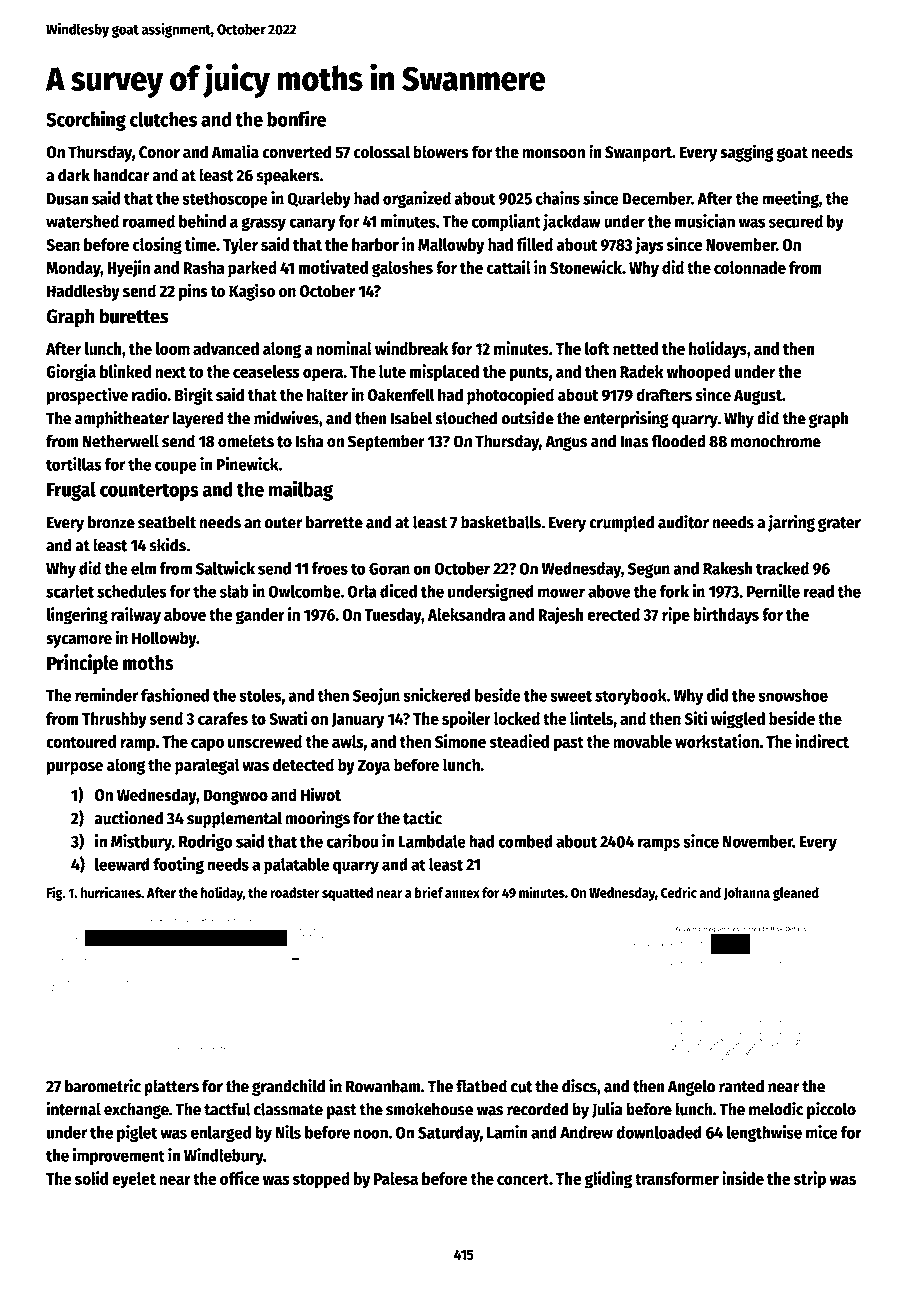 The width and height of the page is (908, 1316). Describe the element at coordinates (462, 894) in the page. I see `annex` at that location.
